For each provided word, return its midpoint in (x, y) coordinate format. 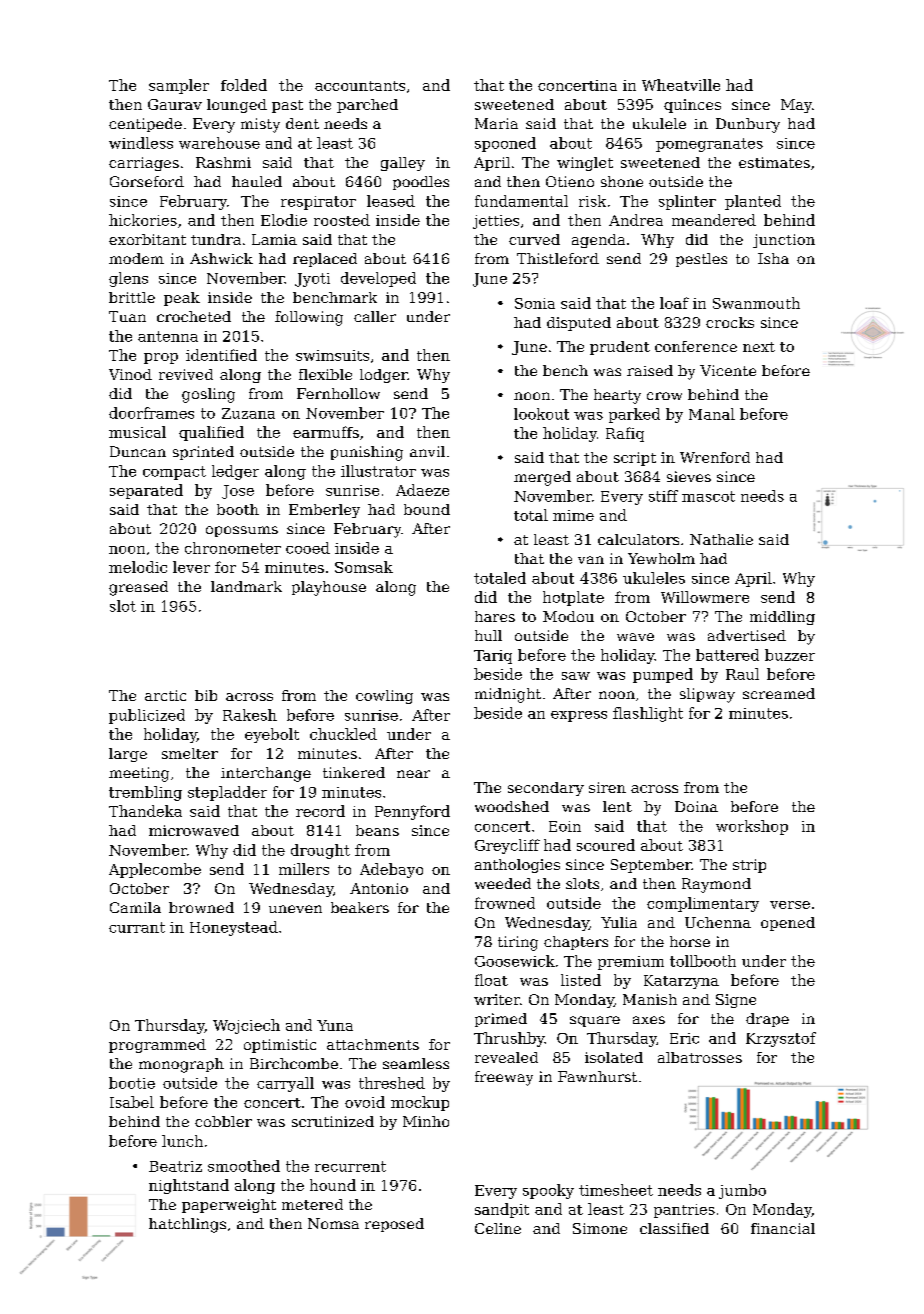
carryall (285, 1084)
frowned (505, 903)
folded (244, 85)
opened (788, 924)
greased (138, 588)
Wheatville (681, 85)
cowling (384, 697)
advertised (747, 635)
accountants (360, 86)
